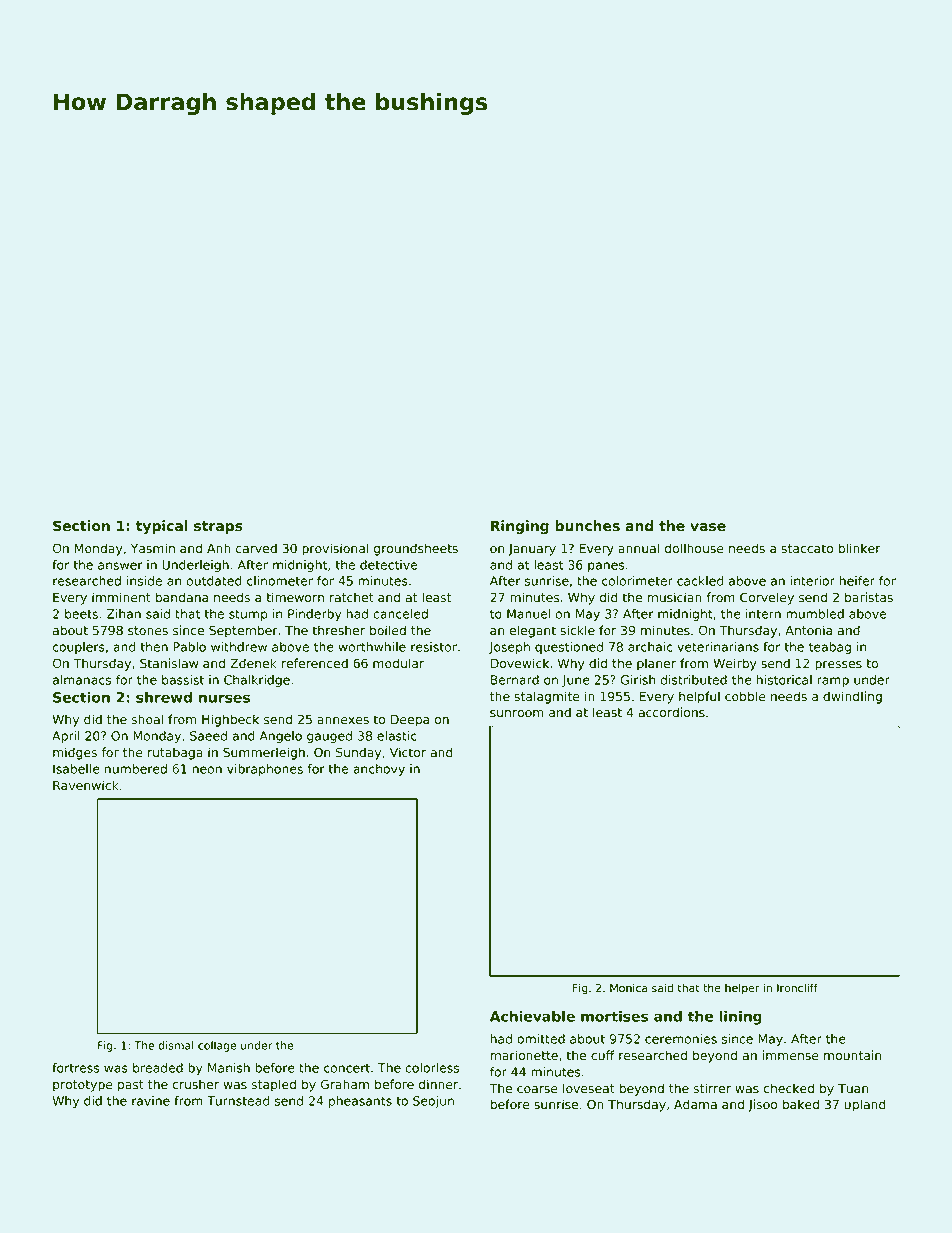 The height and width of the image is (1233, 952). What do you see at coordinates (852, 697) in the image?
I see `dwindling` at bounding box center [852, 697].
